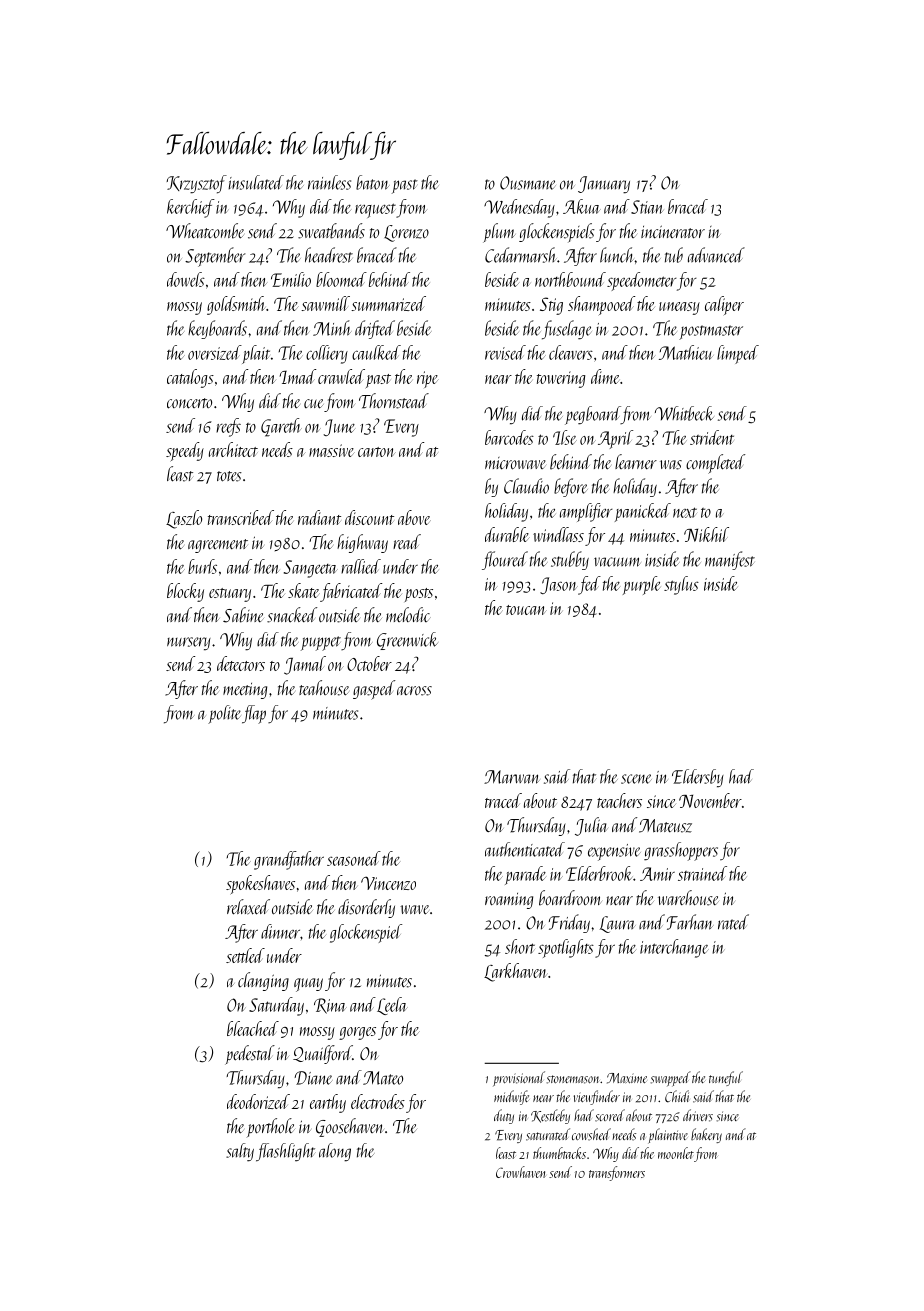 The width and height of the screenshot is (924, 1311). I want to click on catalogs, so click(190, 378).
